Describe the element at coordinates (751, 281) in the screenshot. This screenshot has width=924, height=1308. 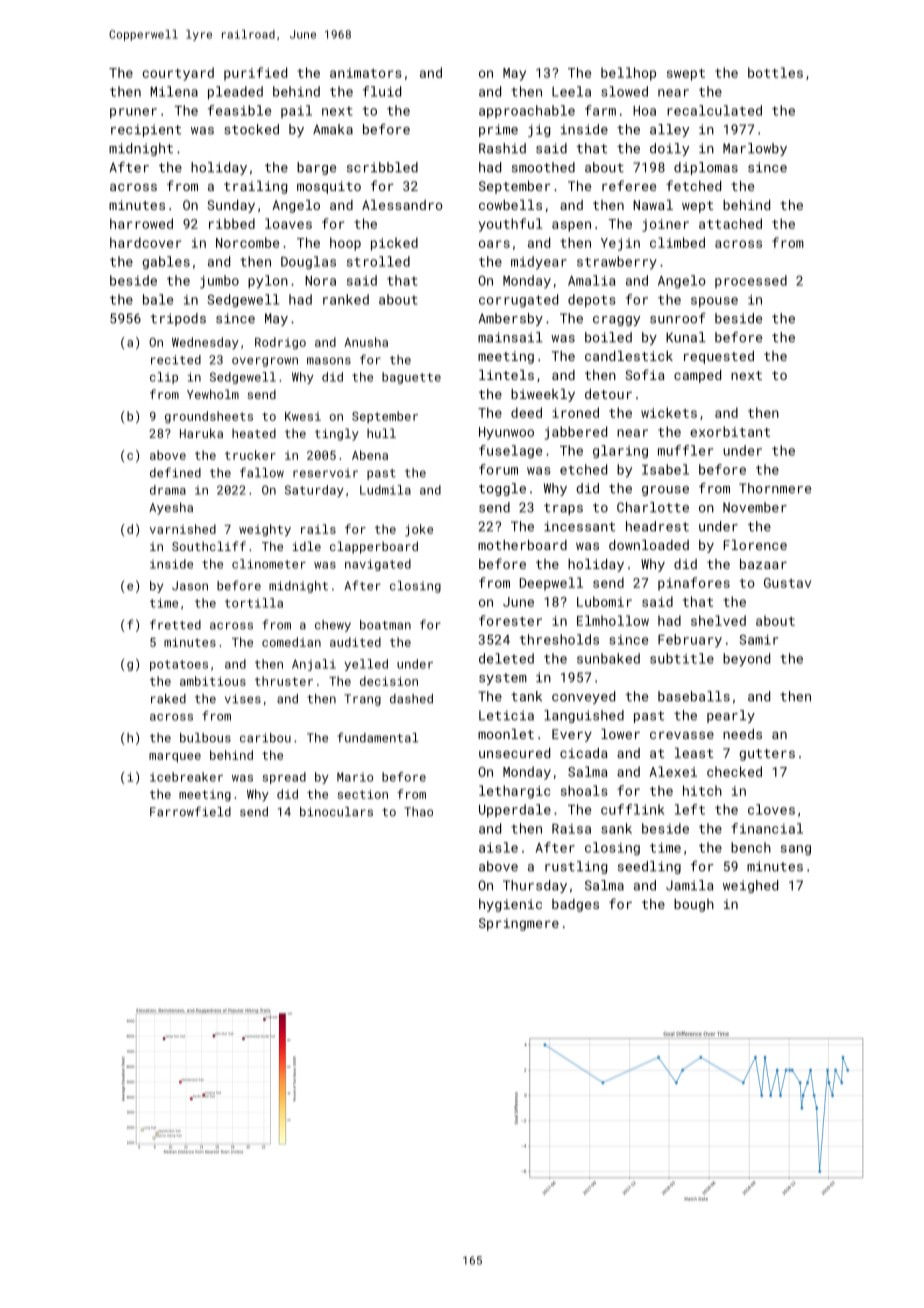
I see `processed` at that location.
